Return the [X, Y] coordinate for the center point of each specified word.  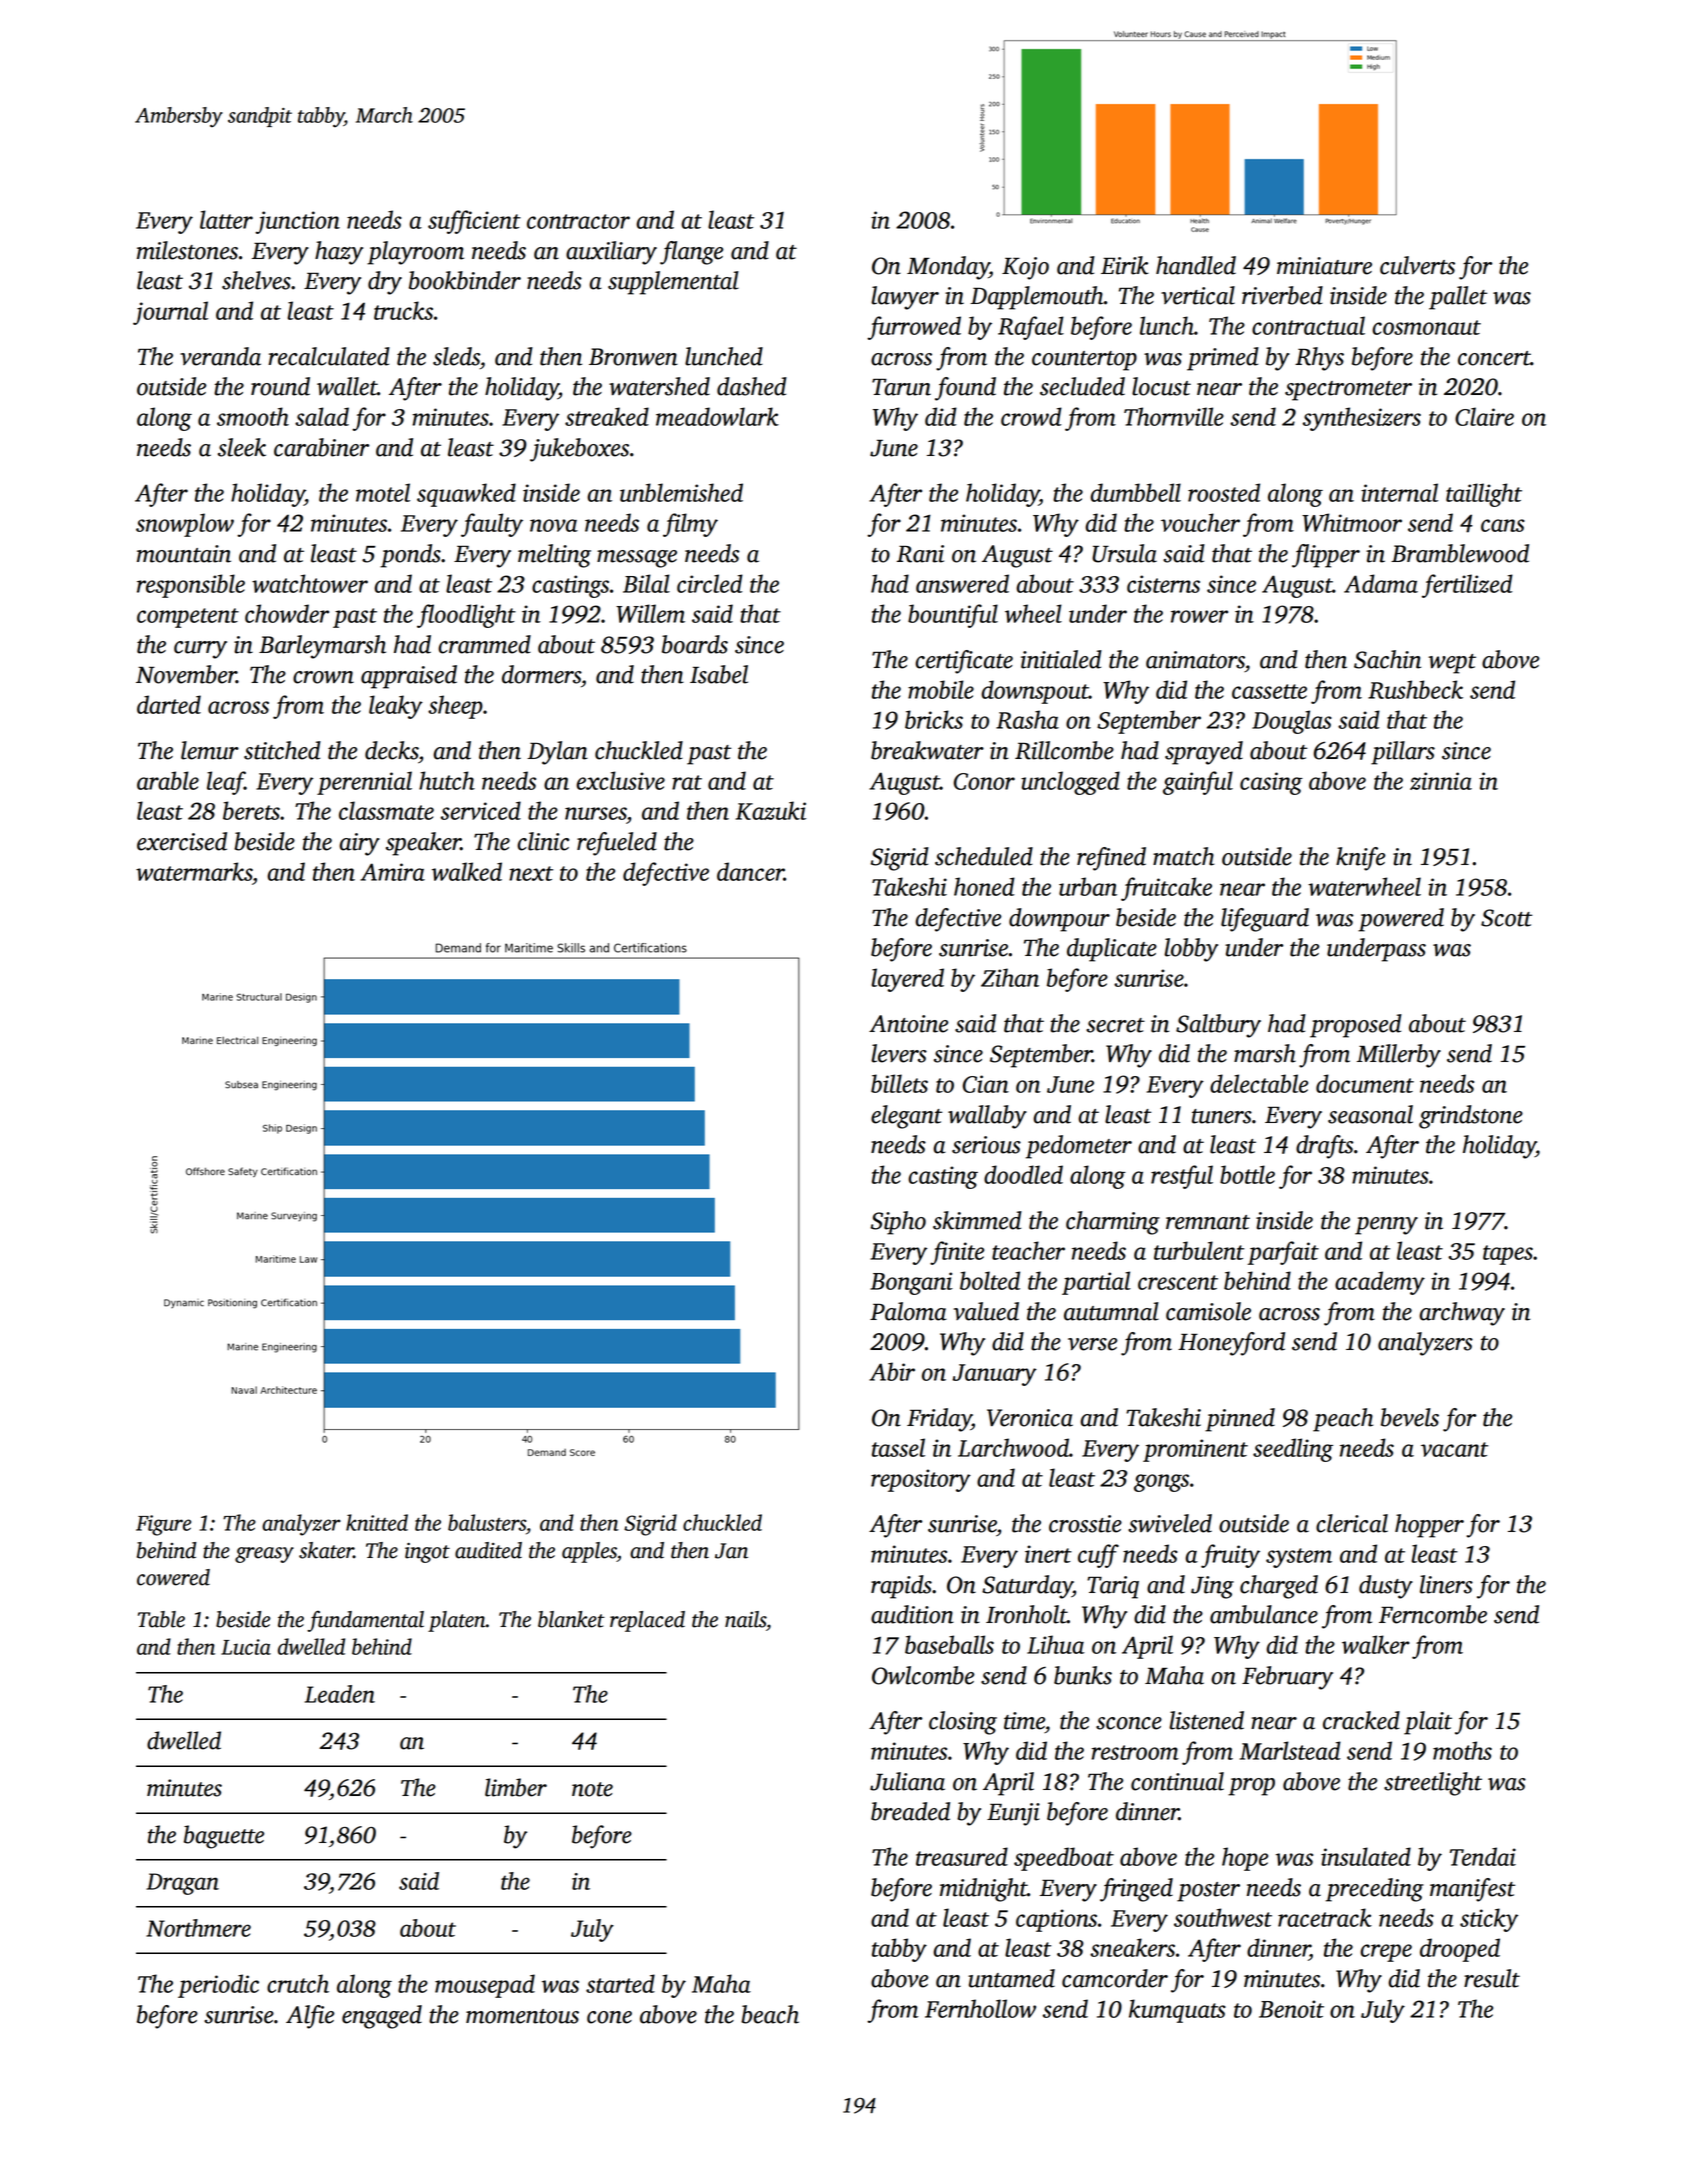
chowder [287, 613]
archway [1462, 1314]
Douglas [1292, 722]
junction [297, 222]
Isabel [719, 674]
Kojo [1025, 268]
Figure [163, 1525]
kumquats [1177, 2011]
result [1492, 1978]
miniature [1324, 266]
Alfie [310, 2017]
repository [921, 1480]
